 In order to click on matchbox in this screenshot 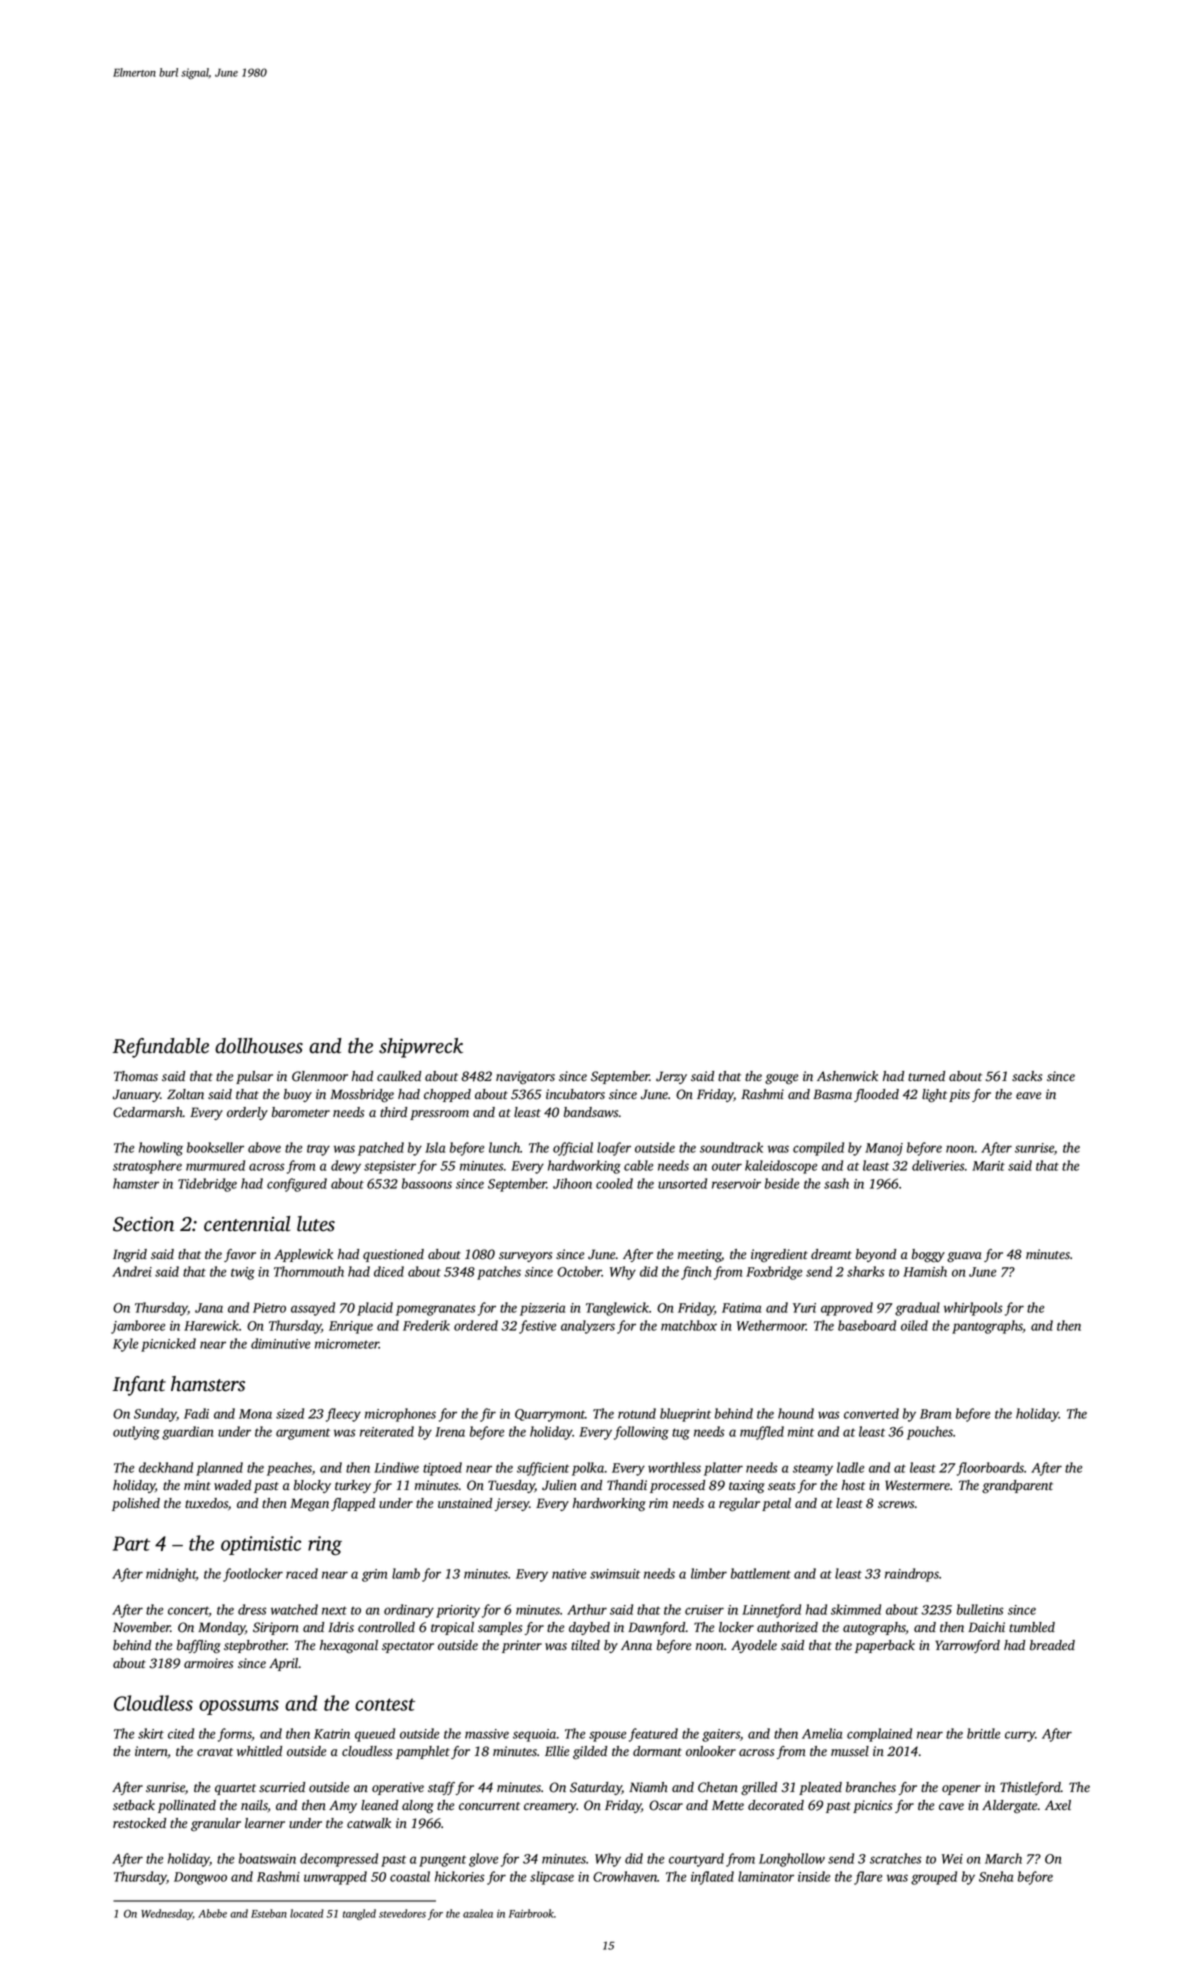, I will do `click(689, 1325)`.
